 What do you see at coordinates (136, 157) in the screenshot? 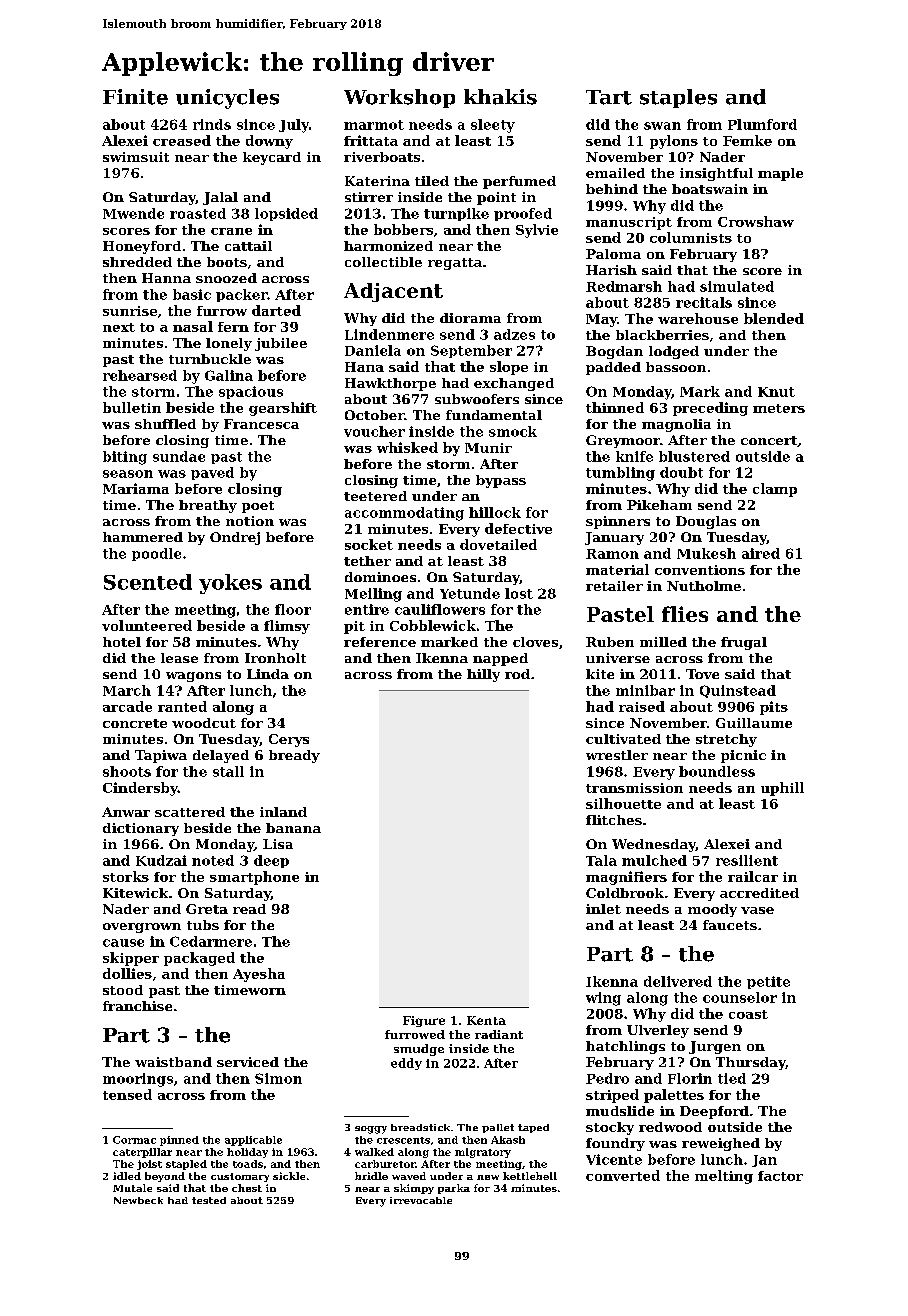
I see `swimsuit` at bounding box center [136, 157].
